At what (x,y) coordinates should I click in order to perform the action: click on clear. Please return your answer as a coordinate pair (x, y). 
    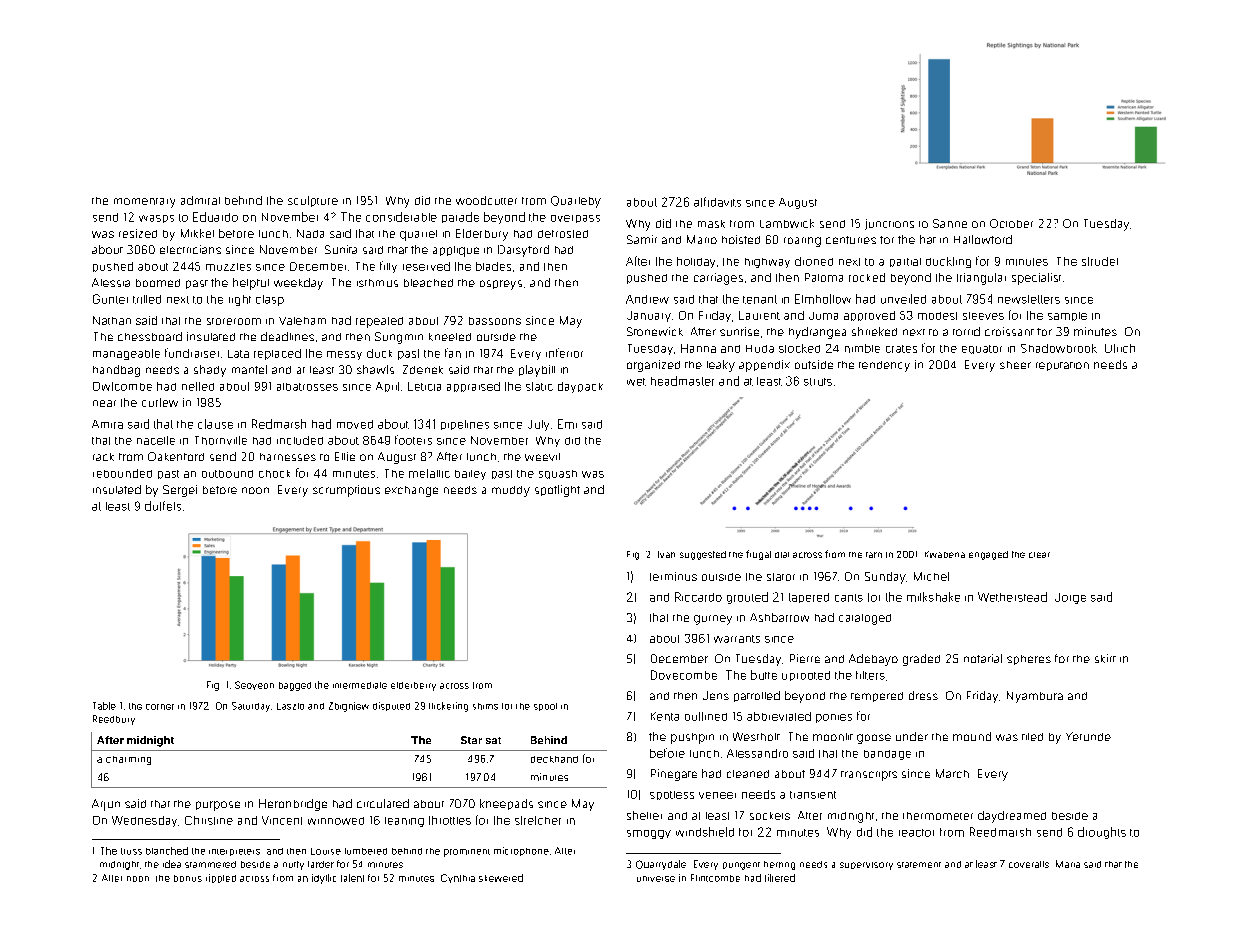
    Looking at the image, I should click on (1039, 555).
